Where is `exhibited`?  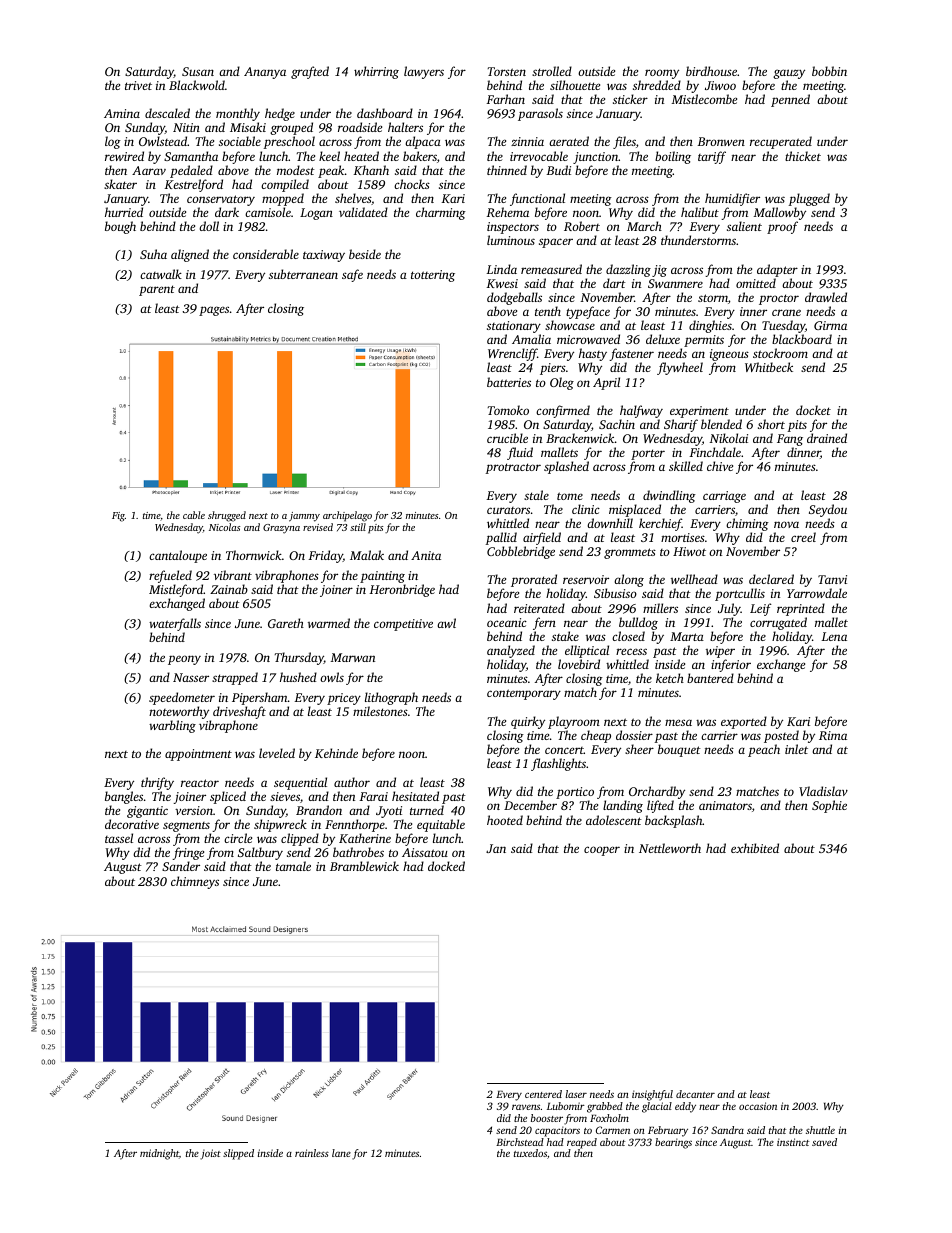 exhibited is located at coordinates (755, 848).
